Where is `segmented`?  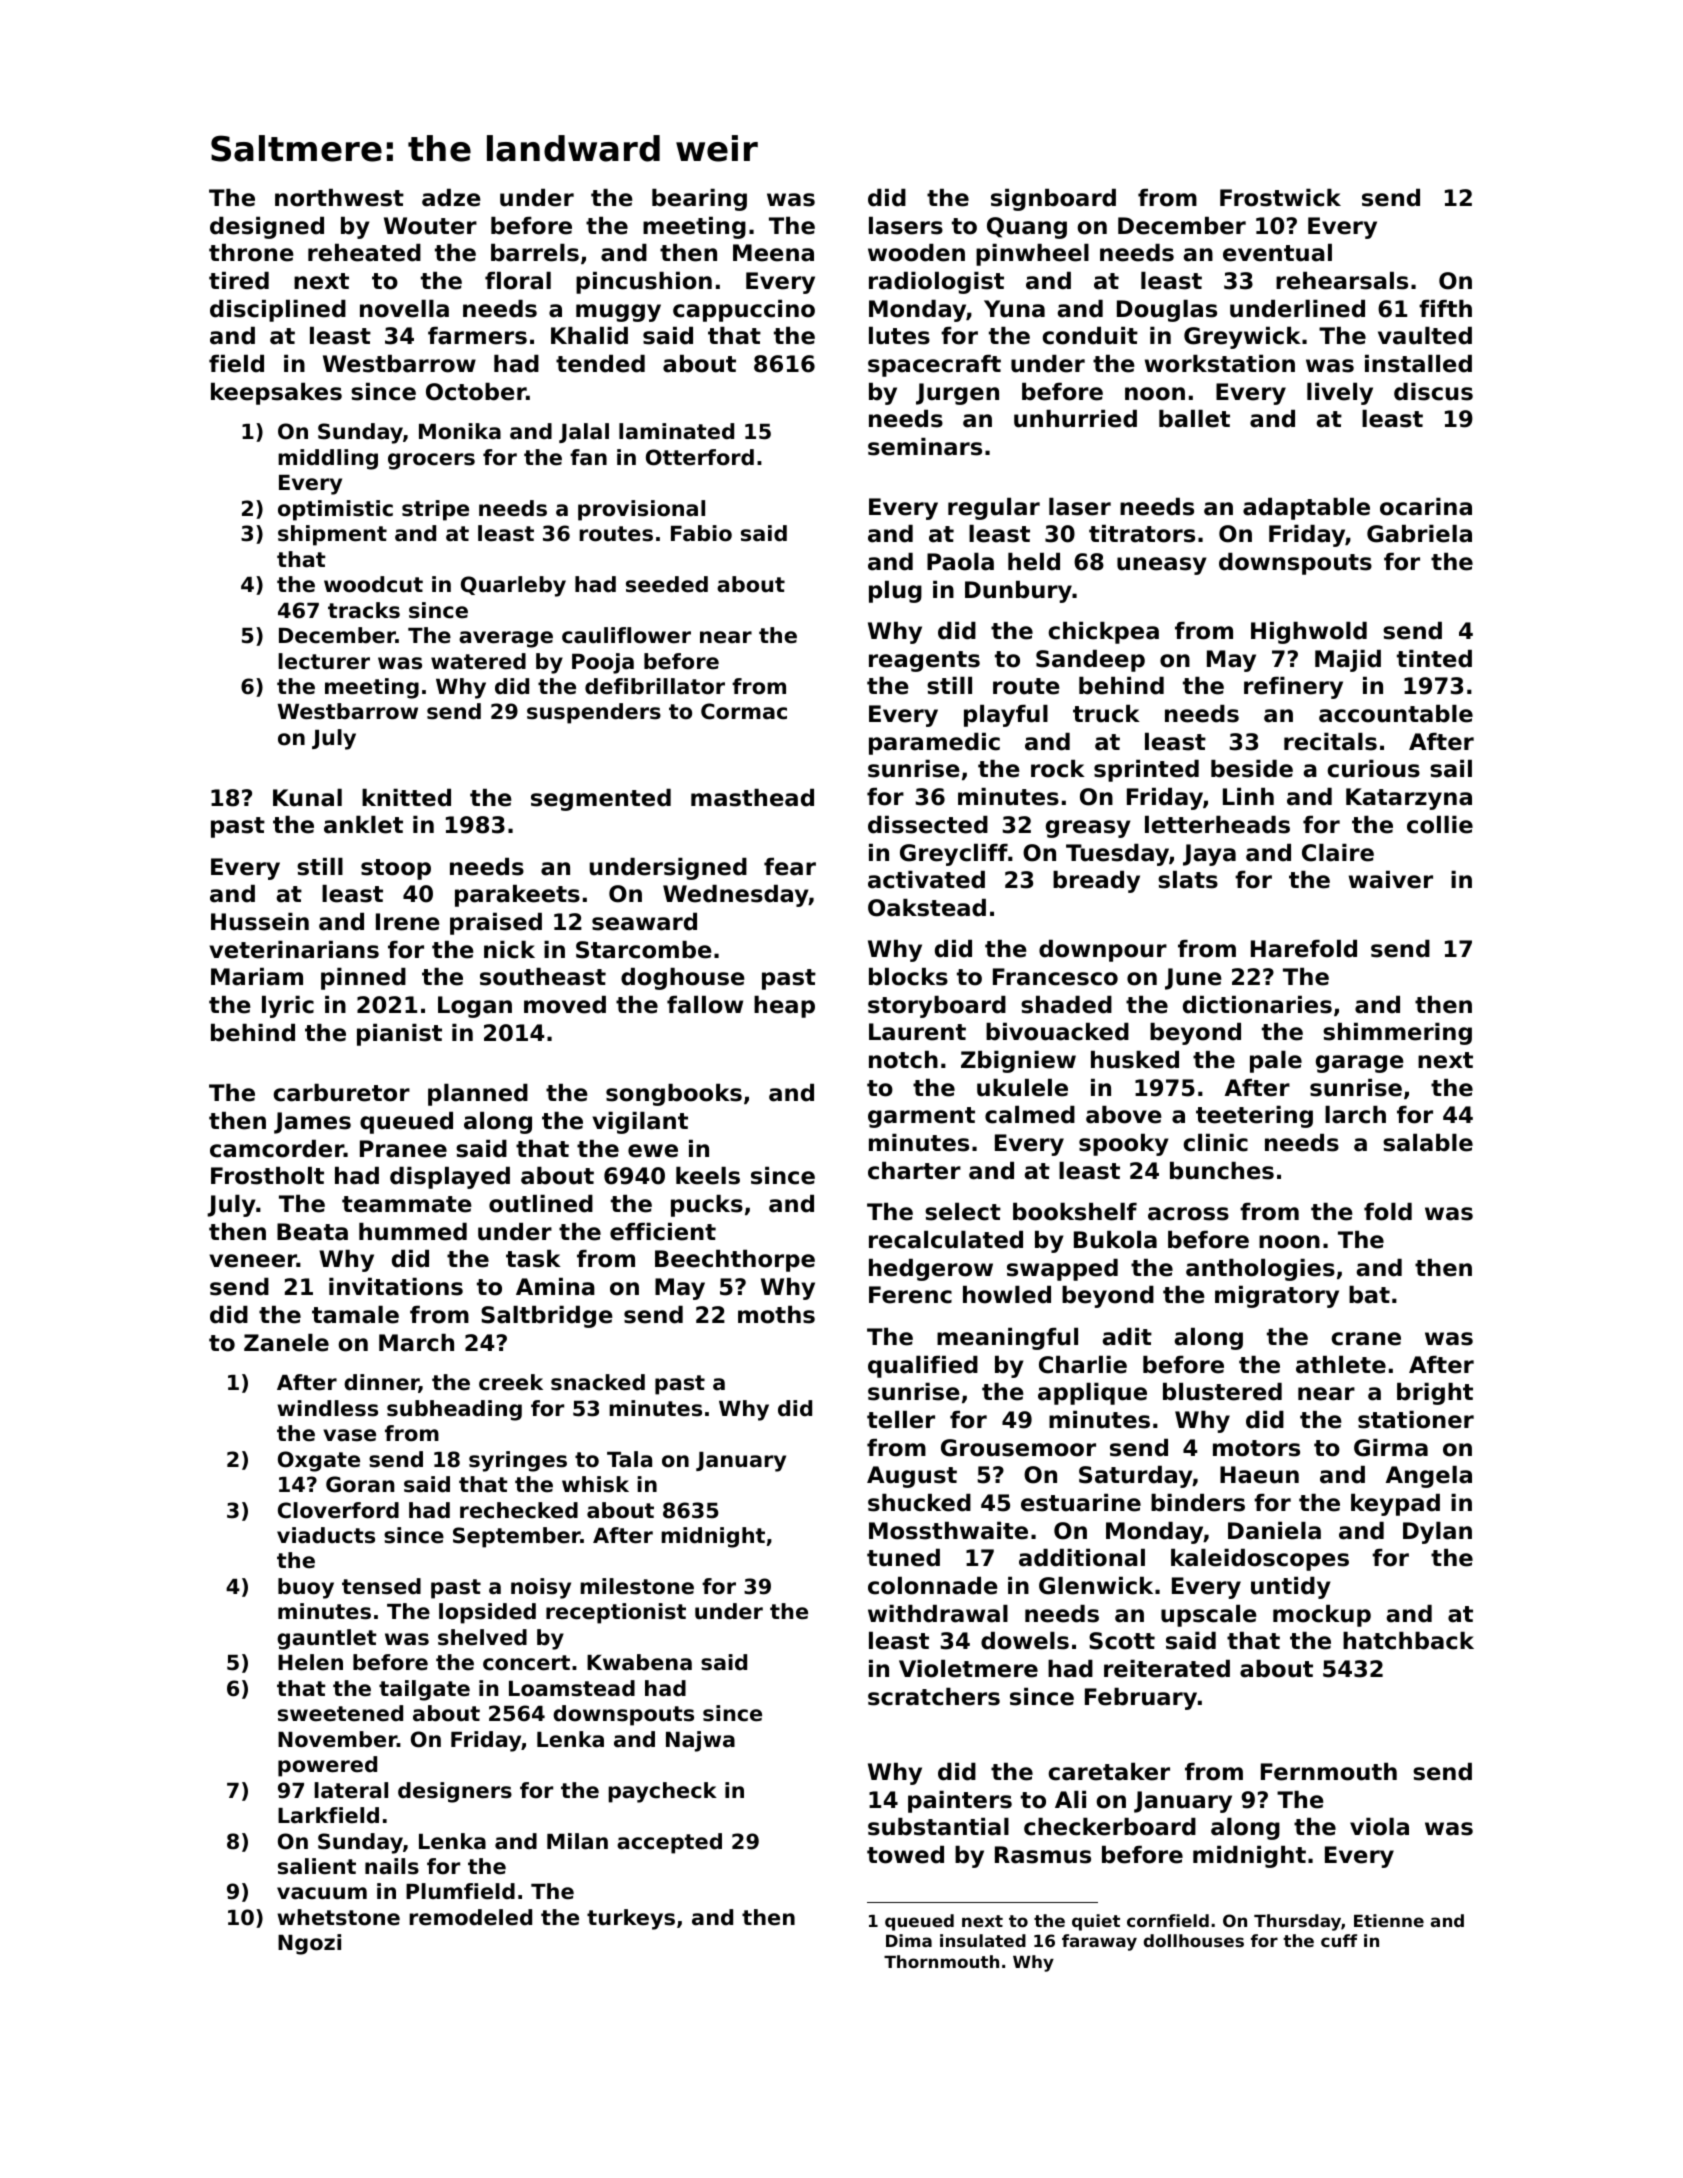 segmented is located at coordinates (601, 800).
